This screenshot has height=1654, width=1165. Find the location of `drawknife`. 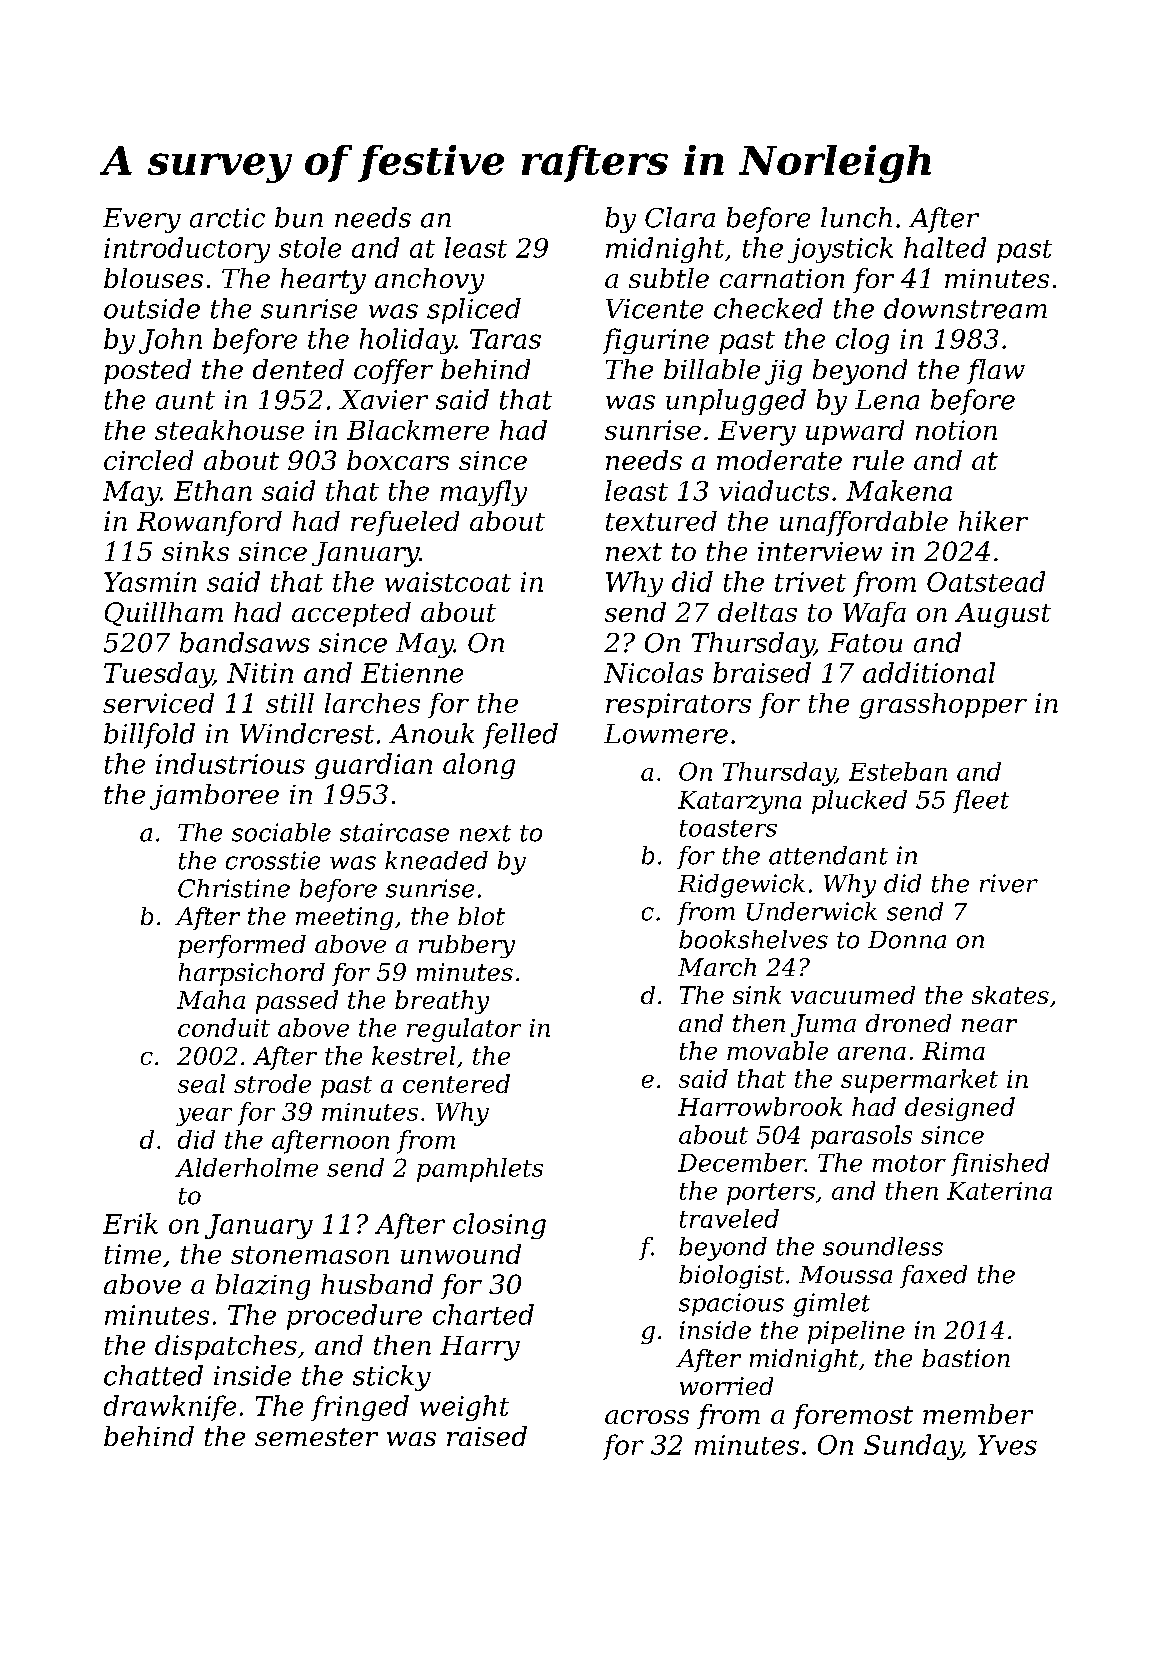

drawknife is located at coordinates (170, 1408).
